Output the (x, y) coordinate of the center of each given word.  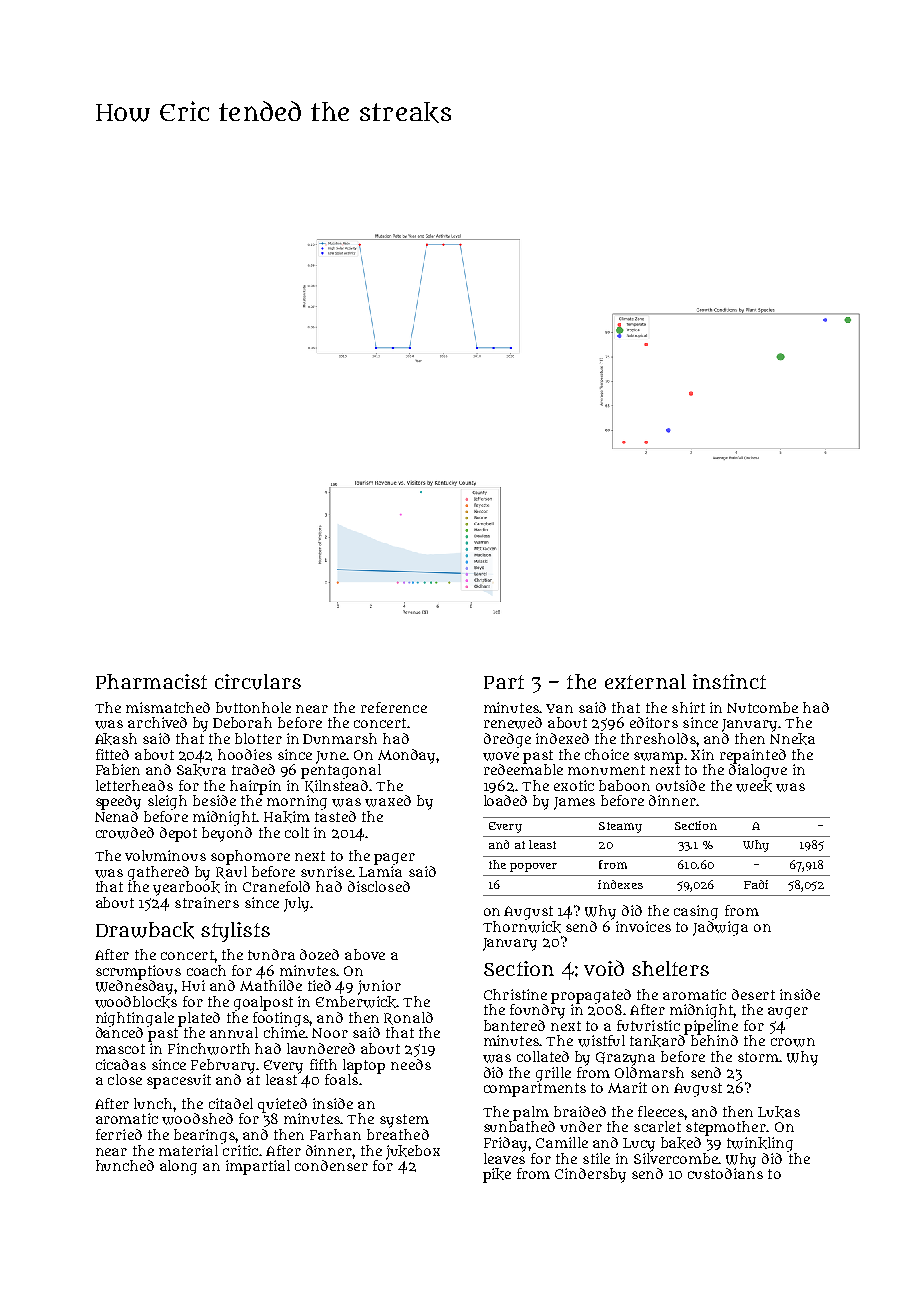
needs (411, 1064)
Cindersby (590, 1175)
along (178, 1167)
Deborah (242, 722)
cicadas (121, 1064)
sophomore (250, 857)
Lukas (779, 1112)
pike (497, 1175)
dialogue (758, 771)
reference (394, 707)
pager (394, 859)
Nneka (792, 739)
